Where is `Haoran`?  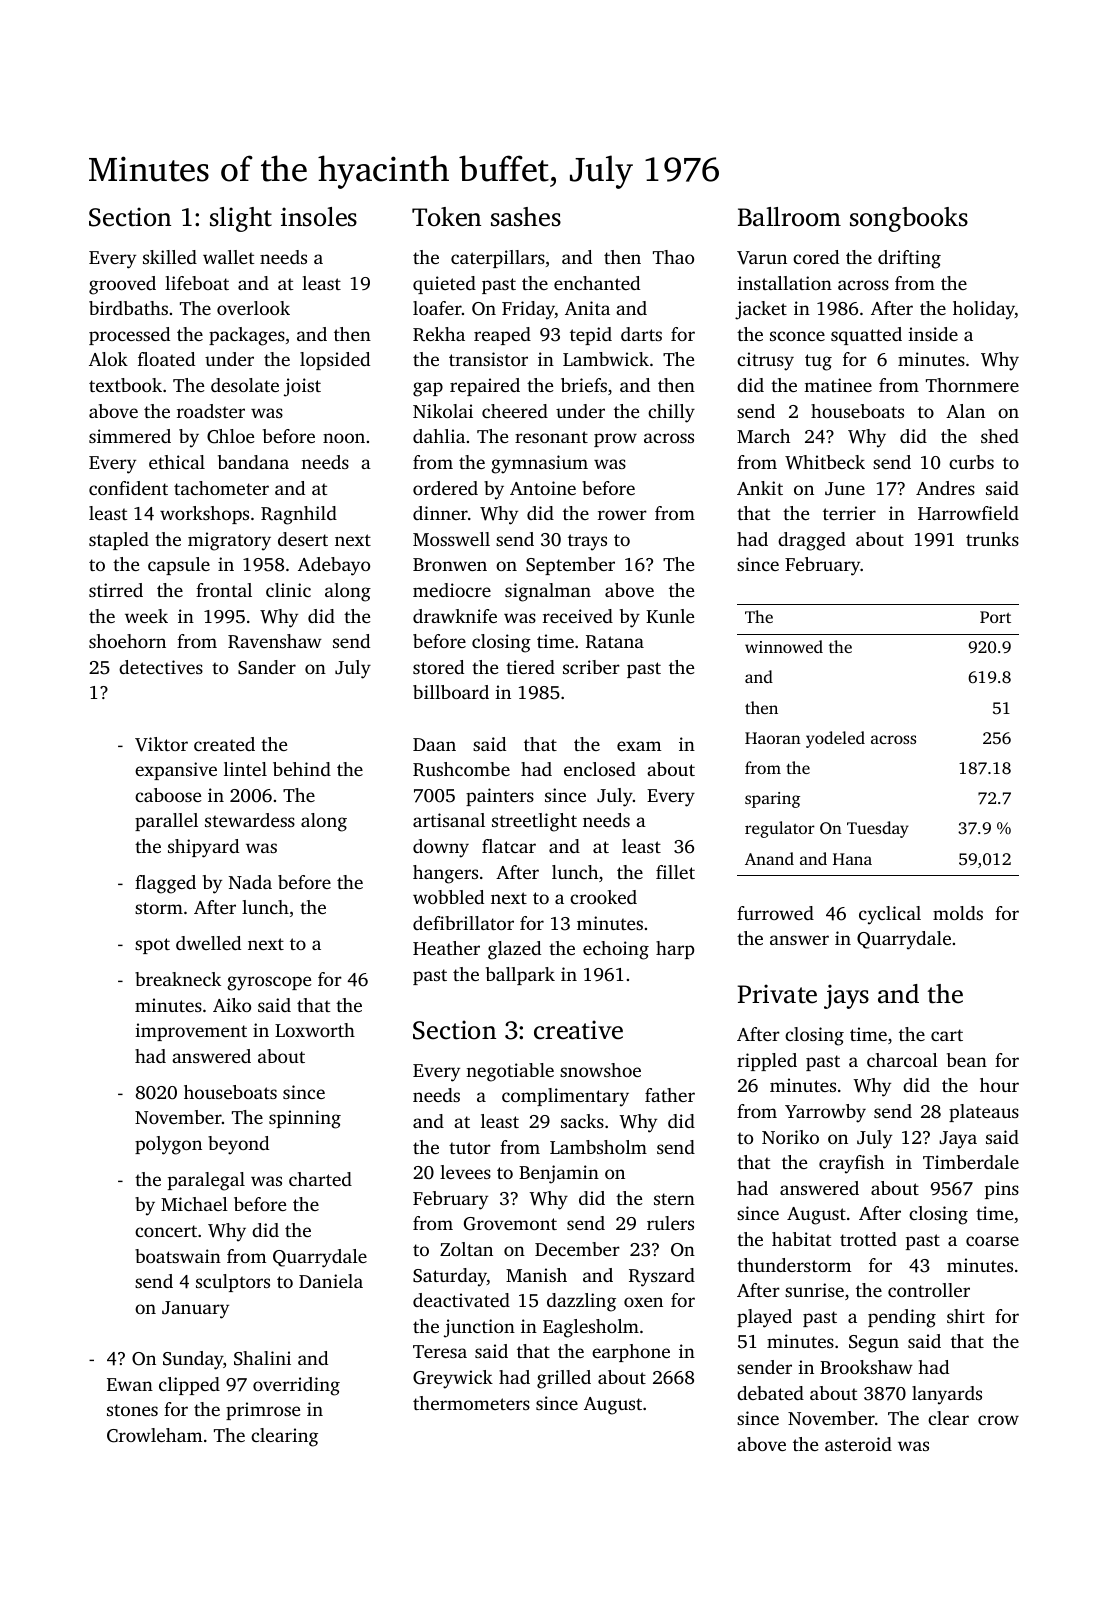
Haoran is located at coordinates (773, 738).
